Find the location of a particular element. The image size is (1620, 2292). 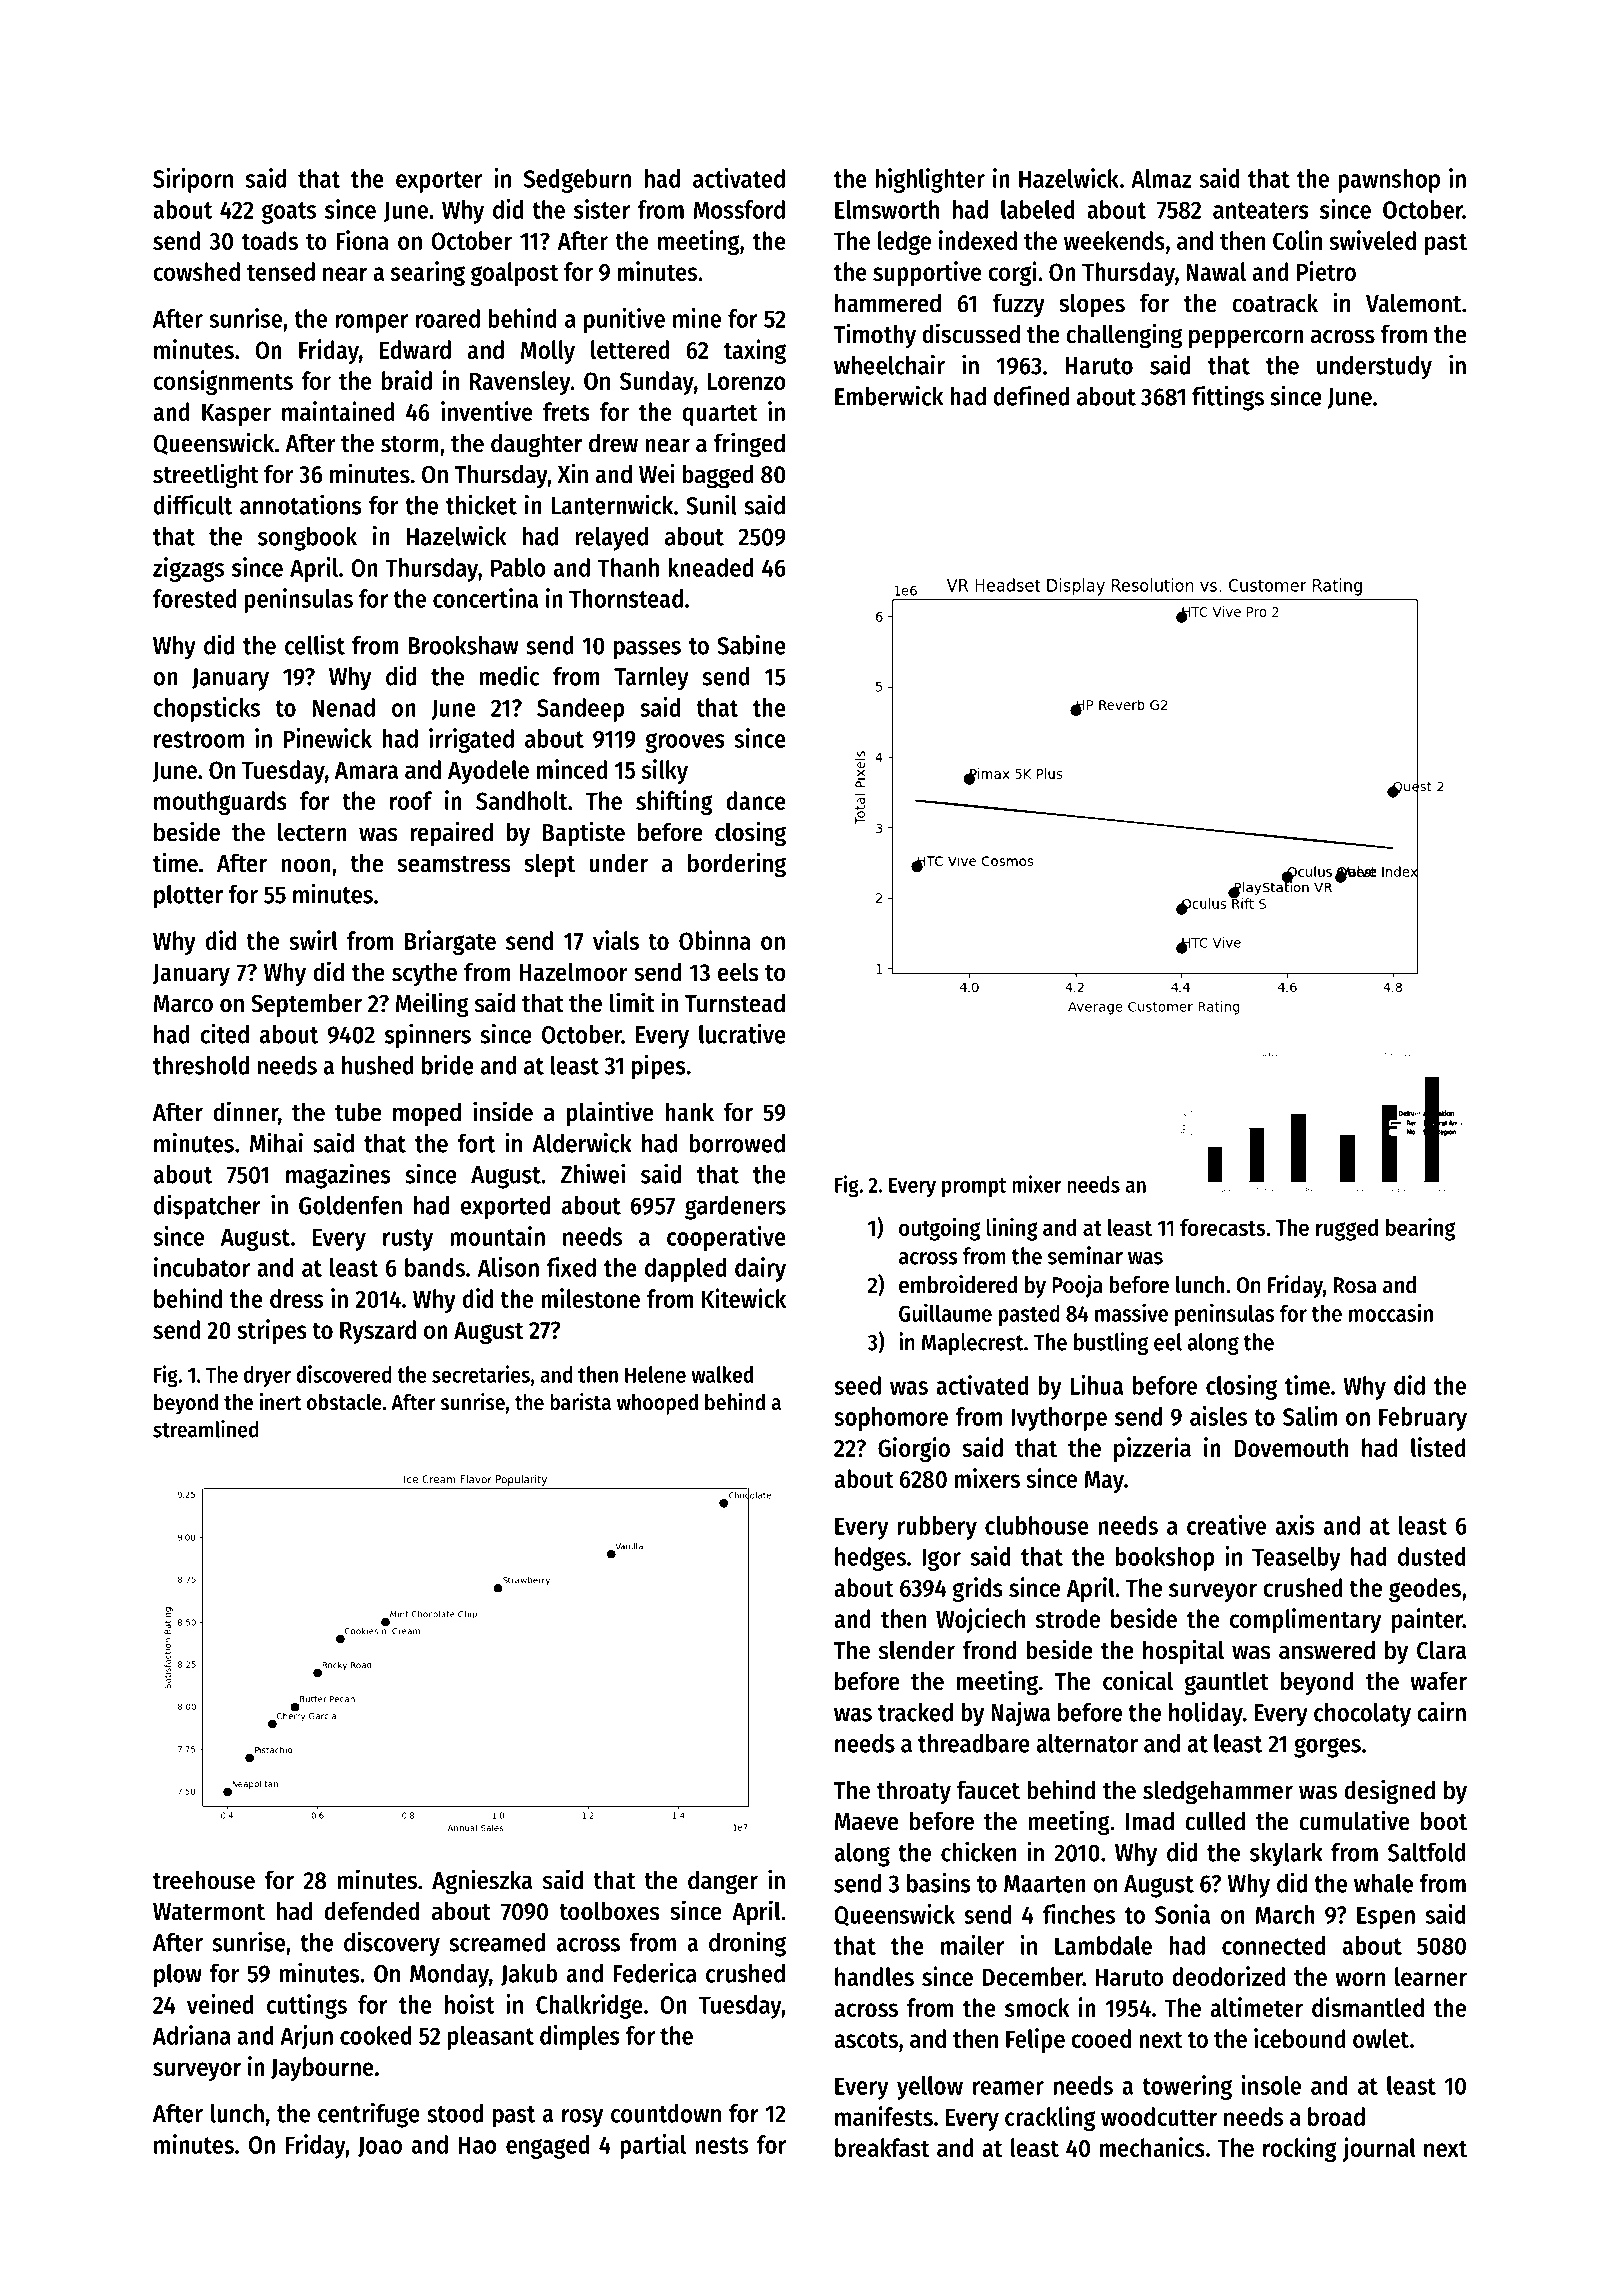

bordering is located at coordinates (737, 865).
